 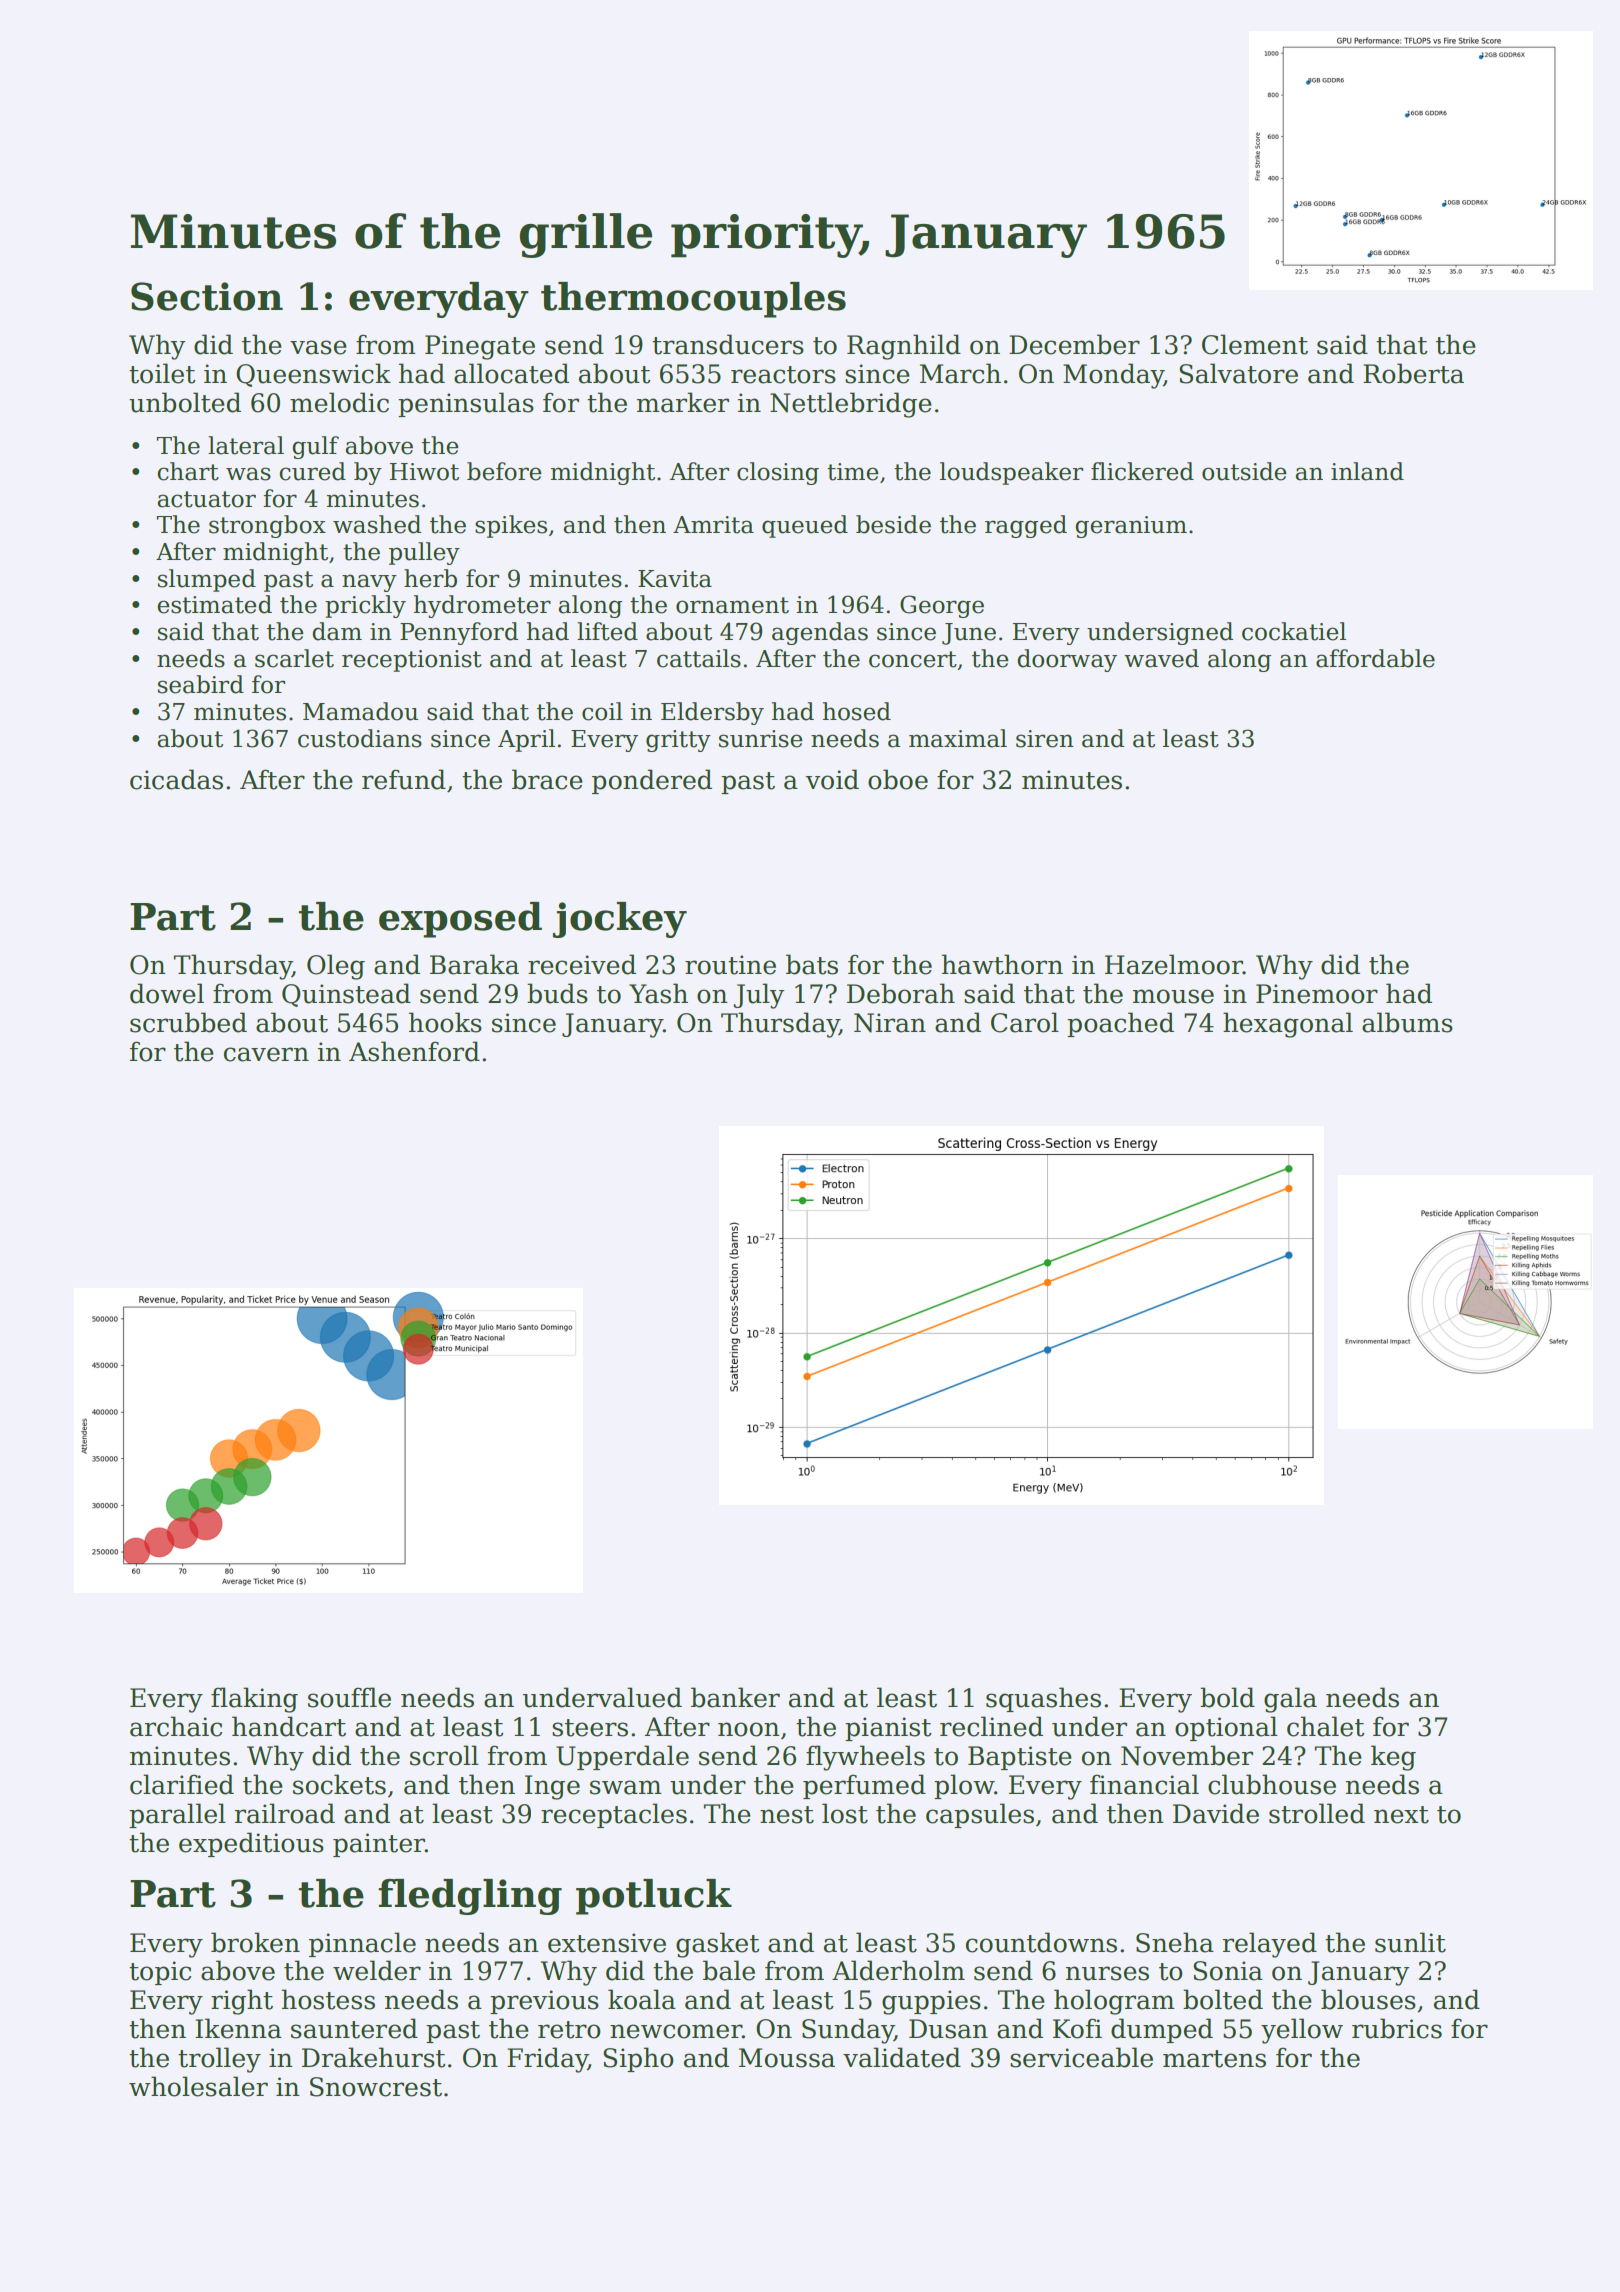 What do you see at coordinates (1043, 1699) in the screenshot?
I see `squashes` at bounding box center [1043, 1699].
